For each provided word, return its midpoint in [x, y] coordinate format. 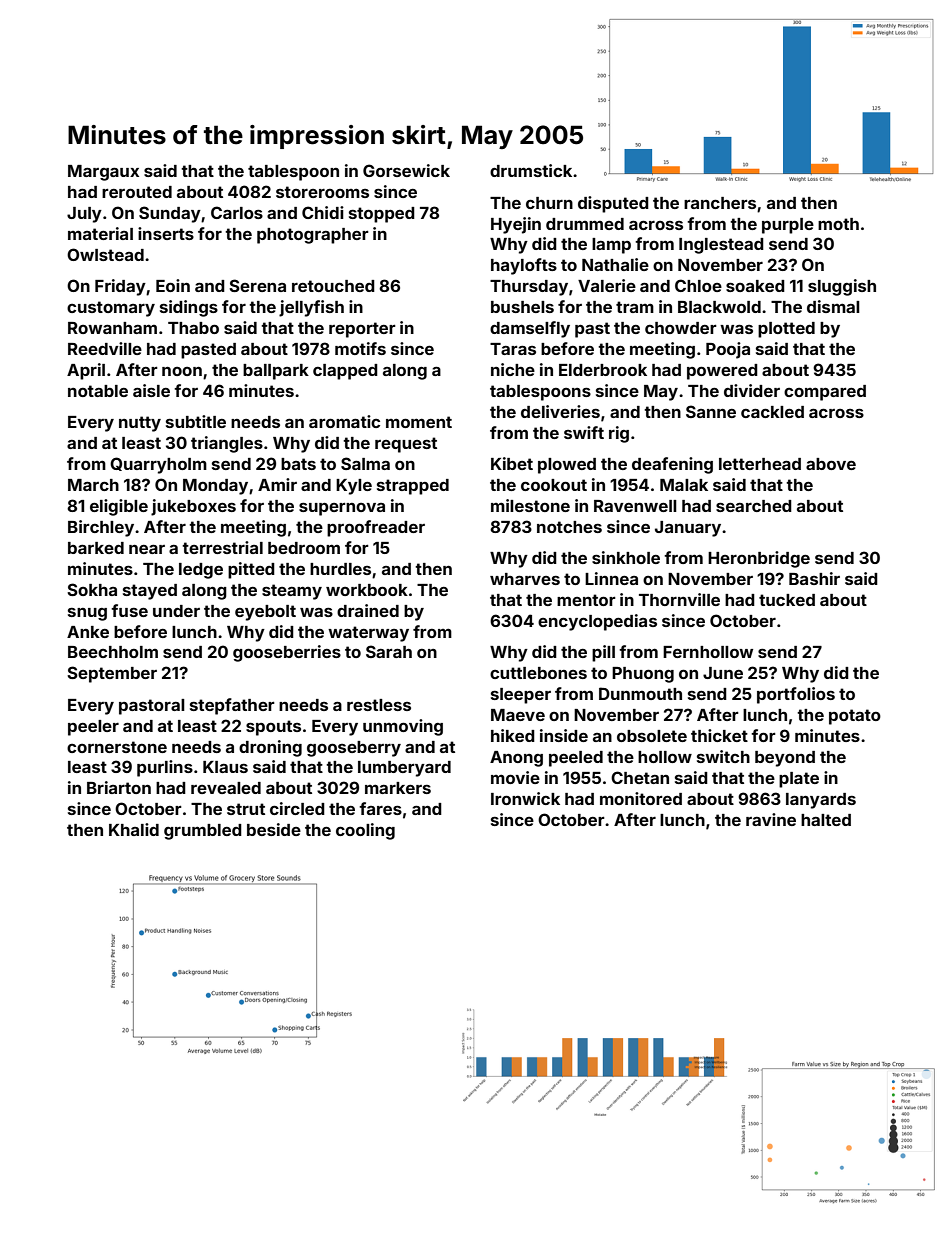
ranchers [720, 203]
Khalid [134, 829]
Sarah [389, 651]
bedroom [304, 548]
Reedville [105, 348]
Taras [513, 349]
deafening [672, 465]
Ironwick [525, 798]
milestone [530, 505]
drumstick [531, 170]
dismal [833, 306]
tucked [787, 600]
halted [826, 820]
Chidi [323, 212]
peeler [93, 728]
